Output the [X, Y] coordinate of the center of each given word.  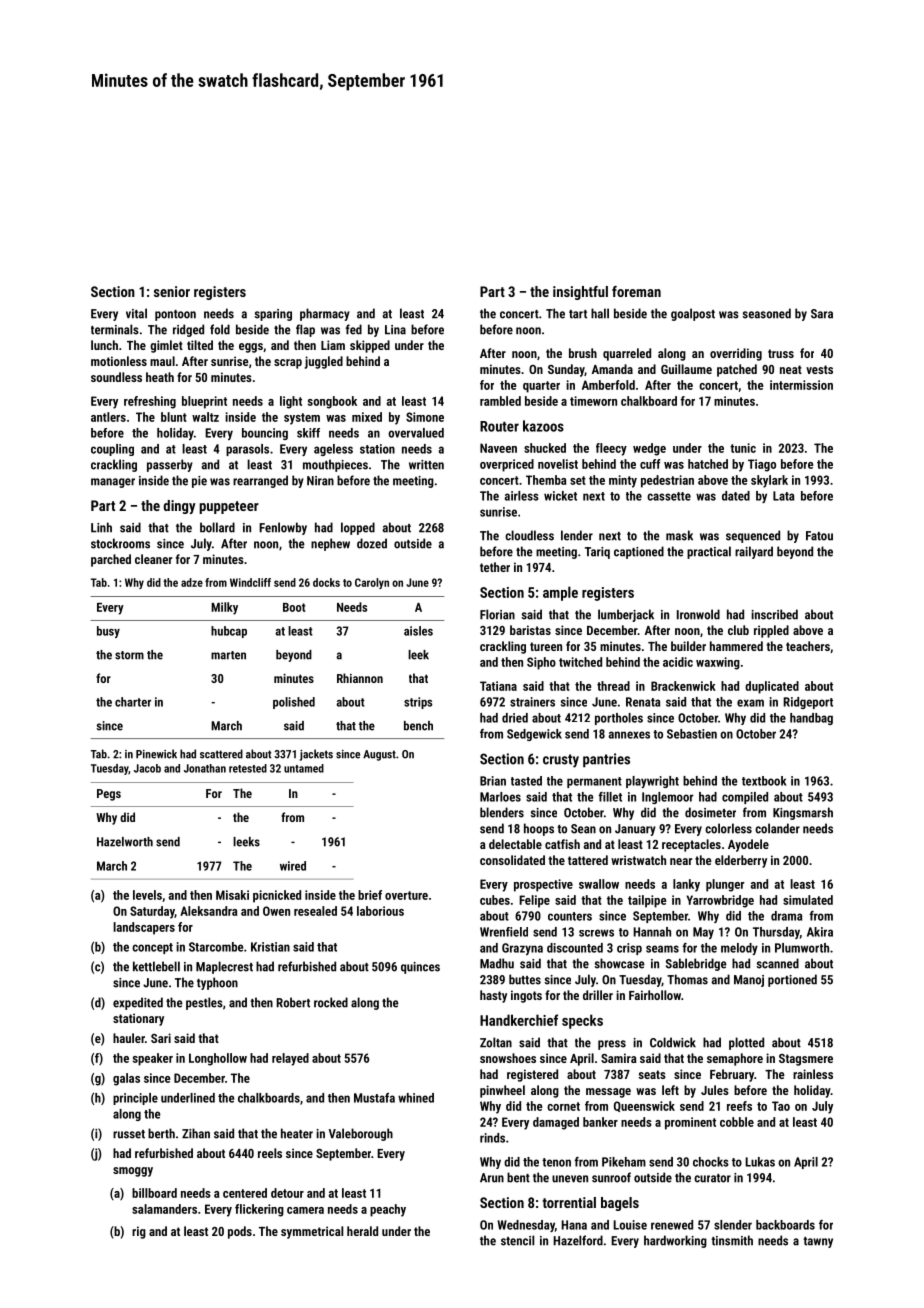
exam [750, 703]
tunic [743, 448]
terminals [115, 329]
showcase [619, 963]
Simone [425, 417]
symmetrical [312, 1232]
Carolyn [372, 583]
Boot [294, 607]
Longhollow [218, 1059]
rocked [331, 1002]
